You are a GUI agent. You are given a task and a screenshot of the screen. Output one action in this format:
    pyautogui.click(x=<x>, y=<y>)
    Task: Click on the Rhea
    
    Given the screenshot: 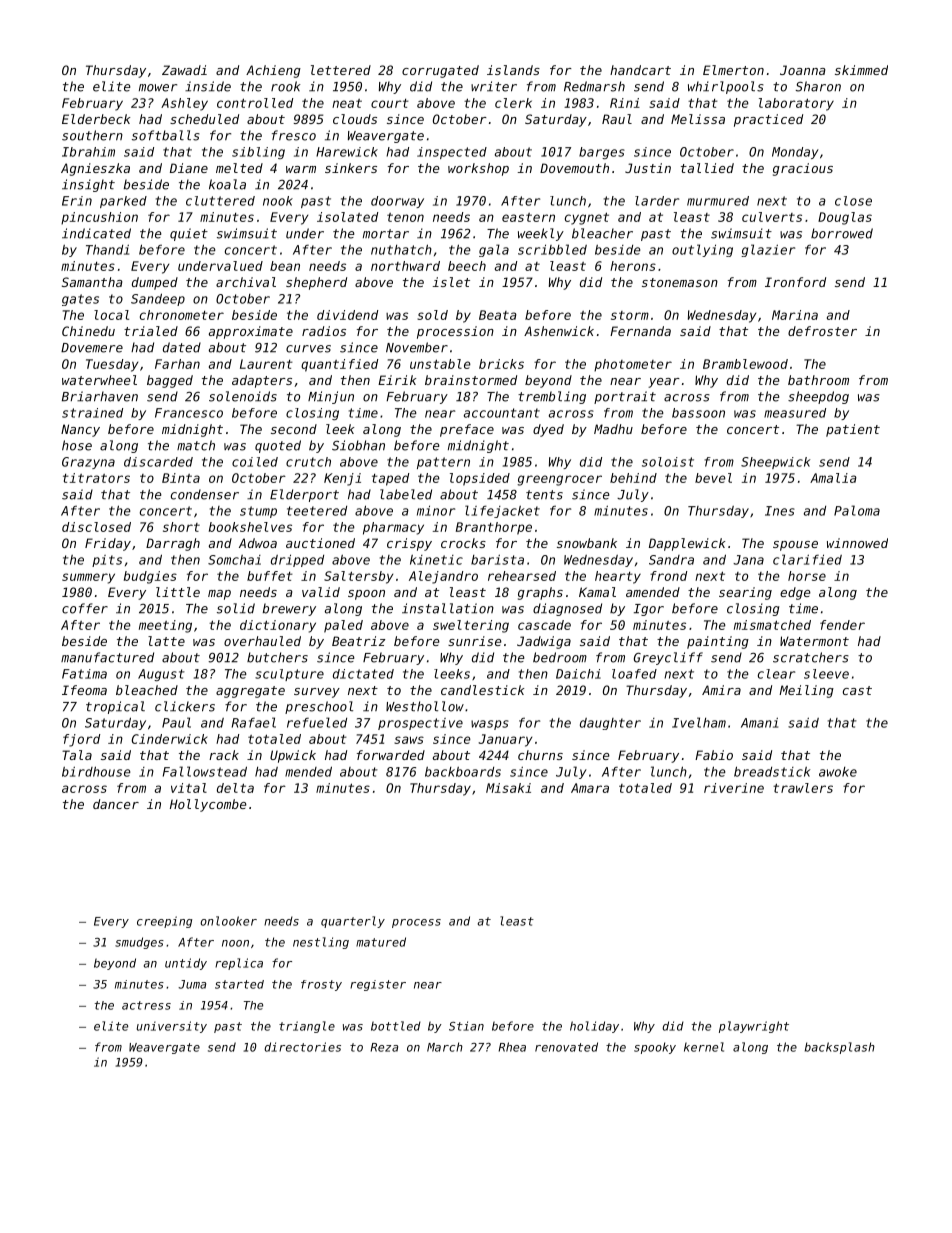 What is the action you would take?
    pyautogui.click(x=512, y=1047)
